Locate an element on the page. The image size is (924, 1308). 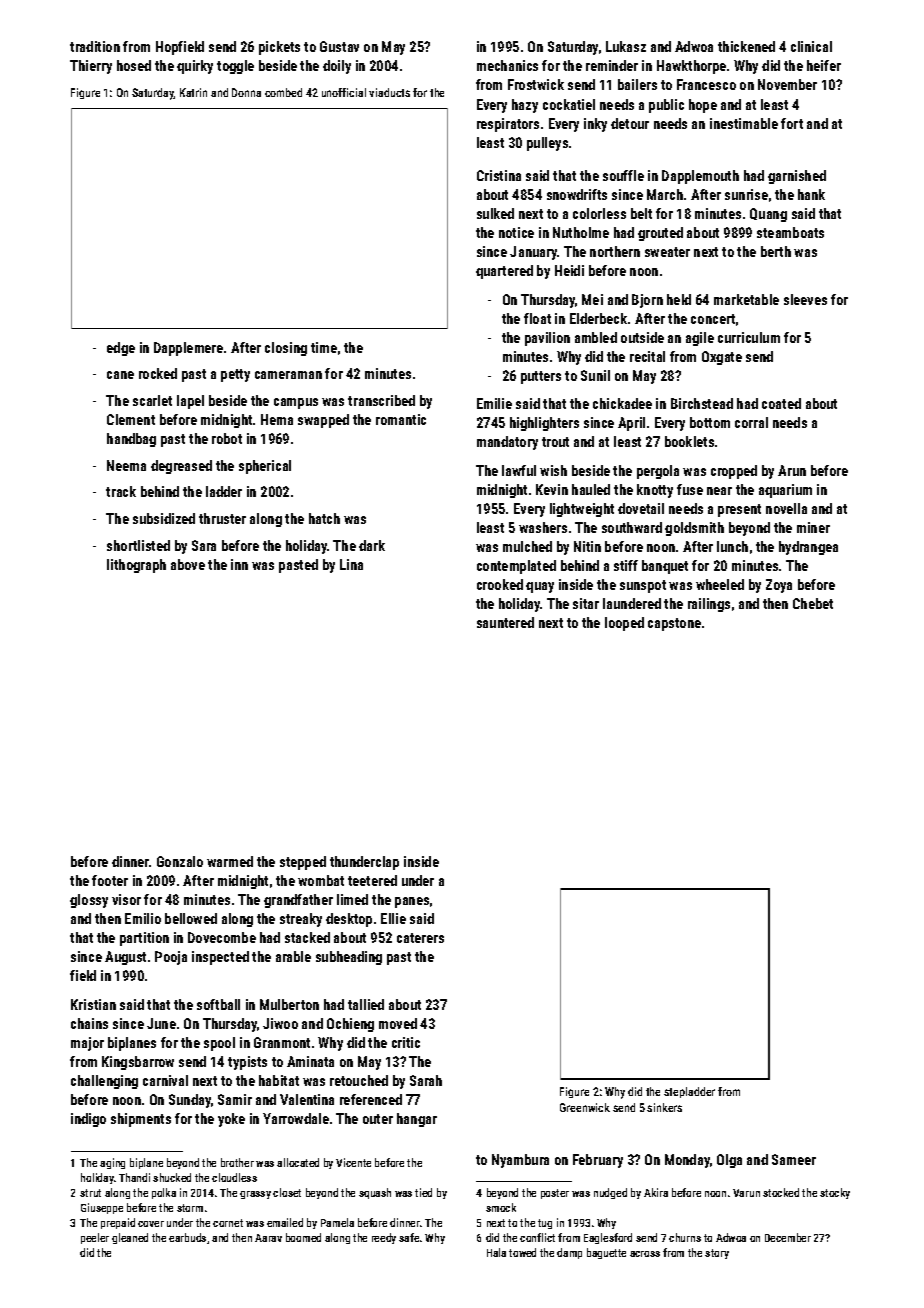
lithograph is located at coordinates (136, 566).
